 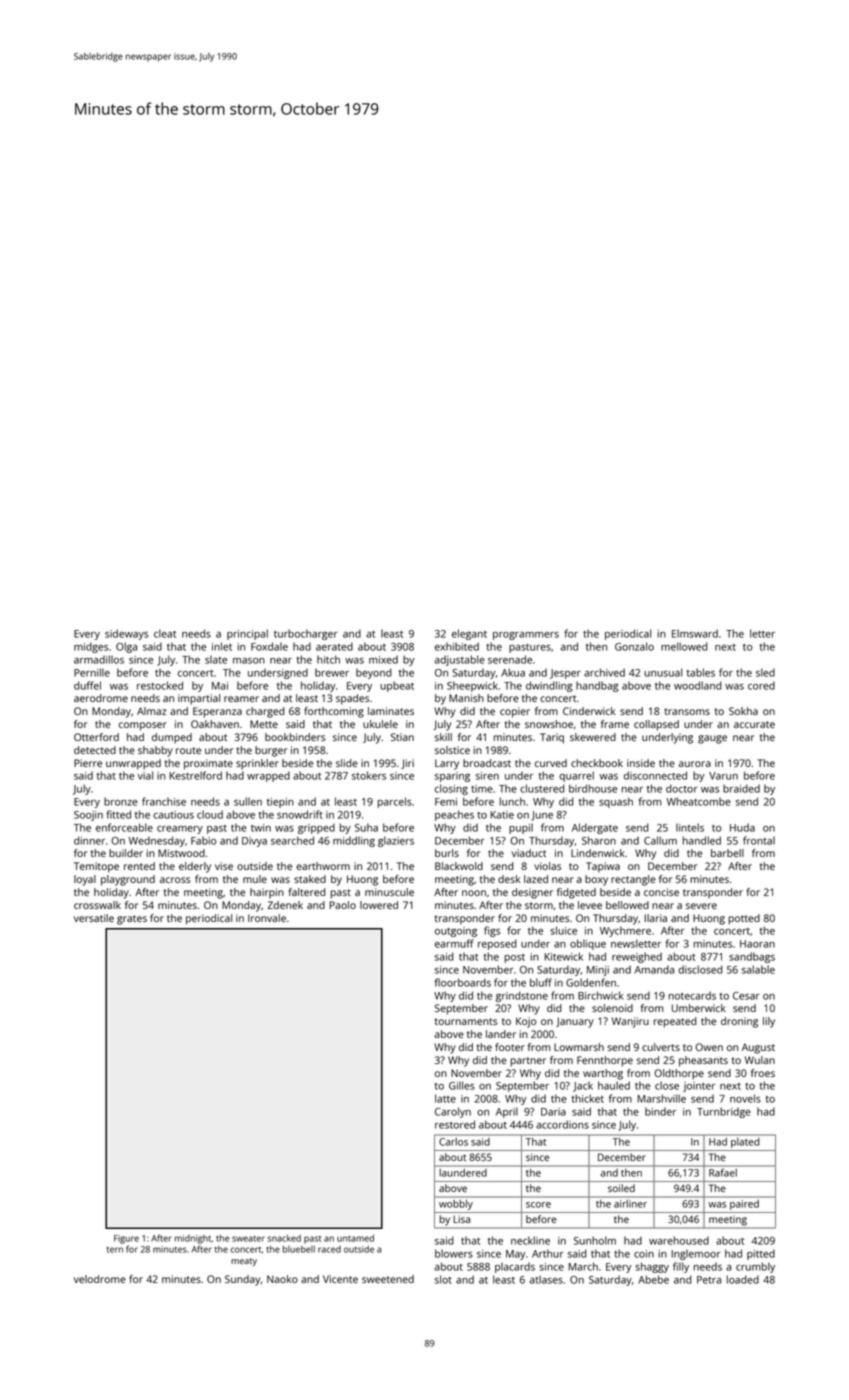 I want to click on pitted, so click(x=761, y=1254).
